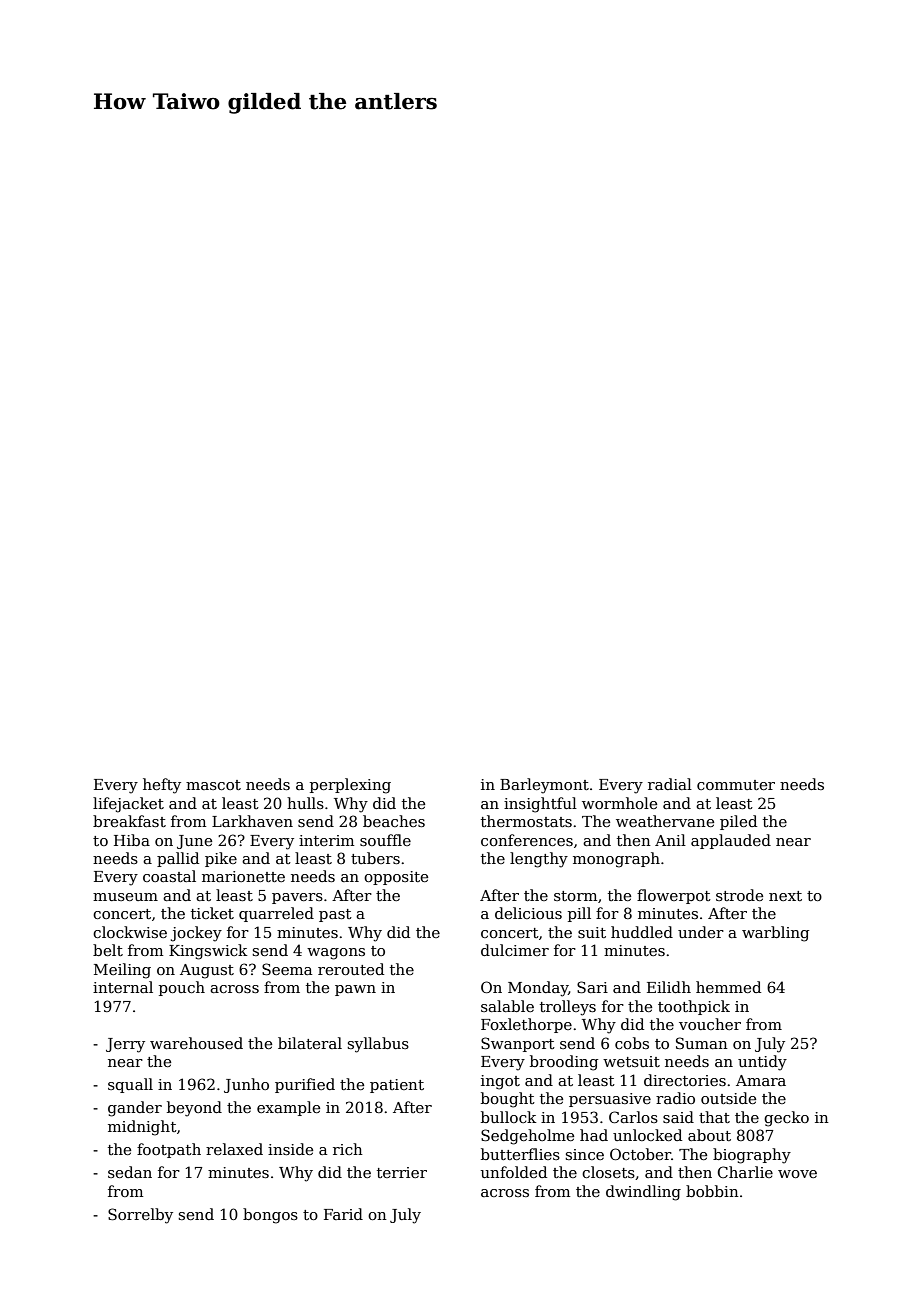  Describe the element at coordinates (350, 786) in the screenshot. I see `perplexing` at that location.
